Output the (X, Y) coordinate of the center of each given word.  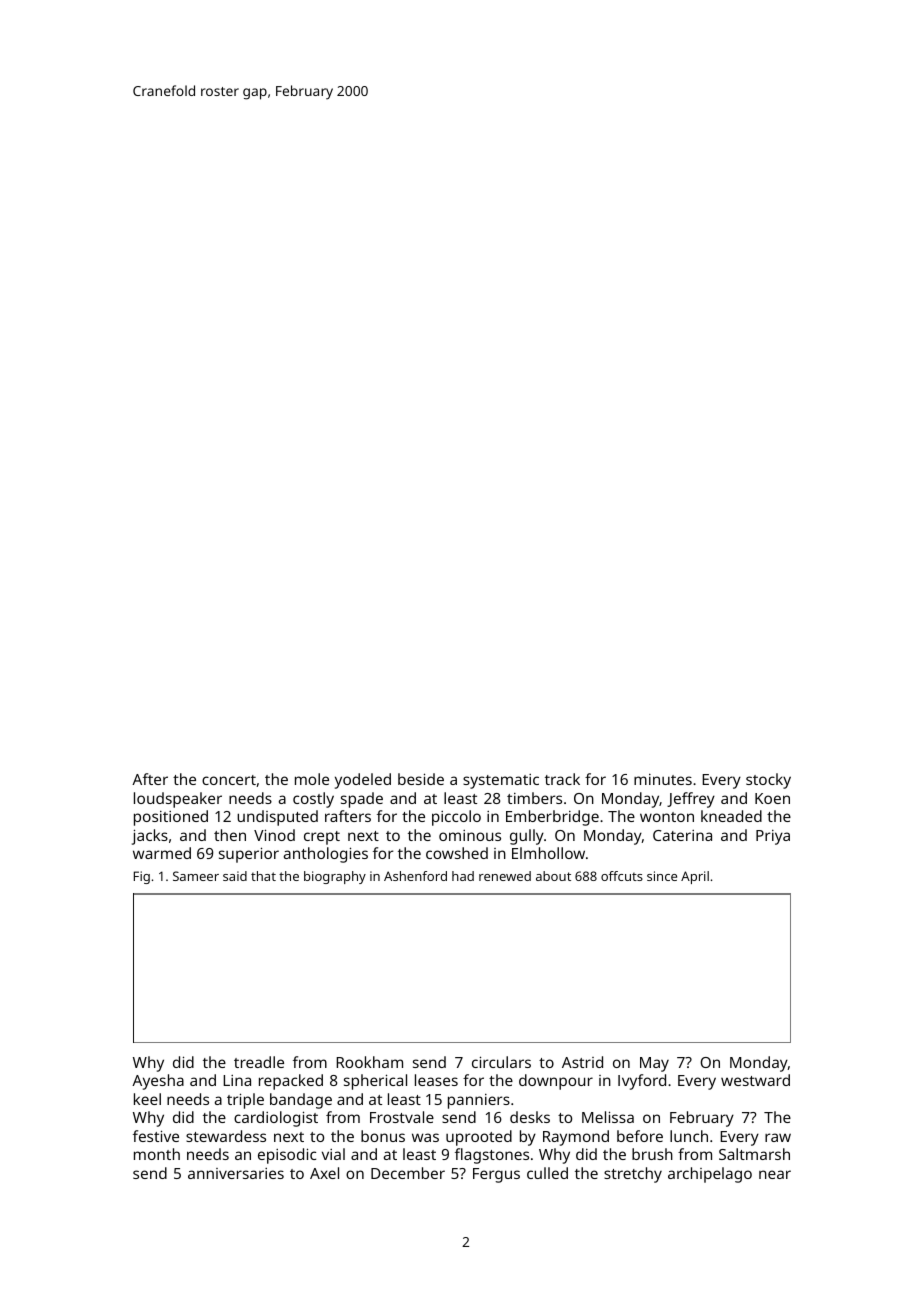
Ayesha (158, 1082)
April (695, 877)
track (562, 779)
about (553, 876)
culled (547, 1173)
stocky (768, 781)
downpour (556, 1082)
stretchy (633, 1175)
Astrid (582, 1062)
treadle (259, 1062)
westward (755, 1080)
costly (313, 800)
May (654, 1064)
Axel (324, 1173)
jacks (150, 837)
